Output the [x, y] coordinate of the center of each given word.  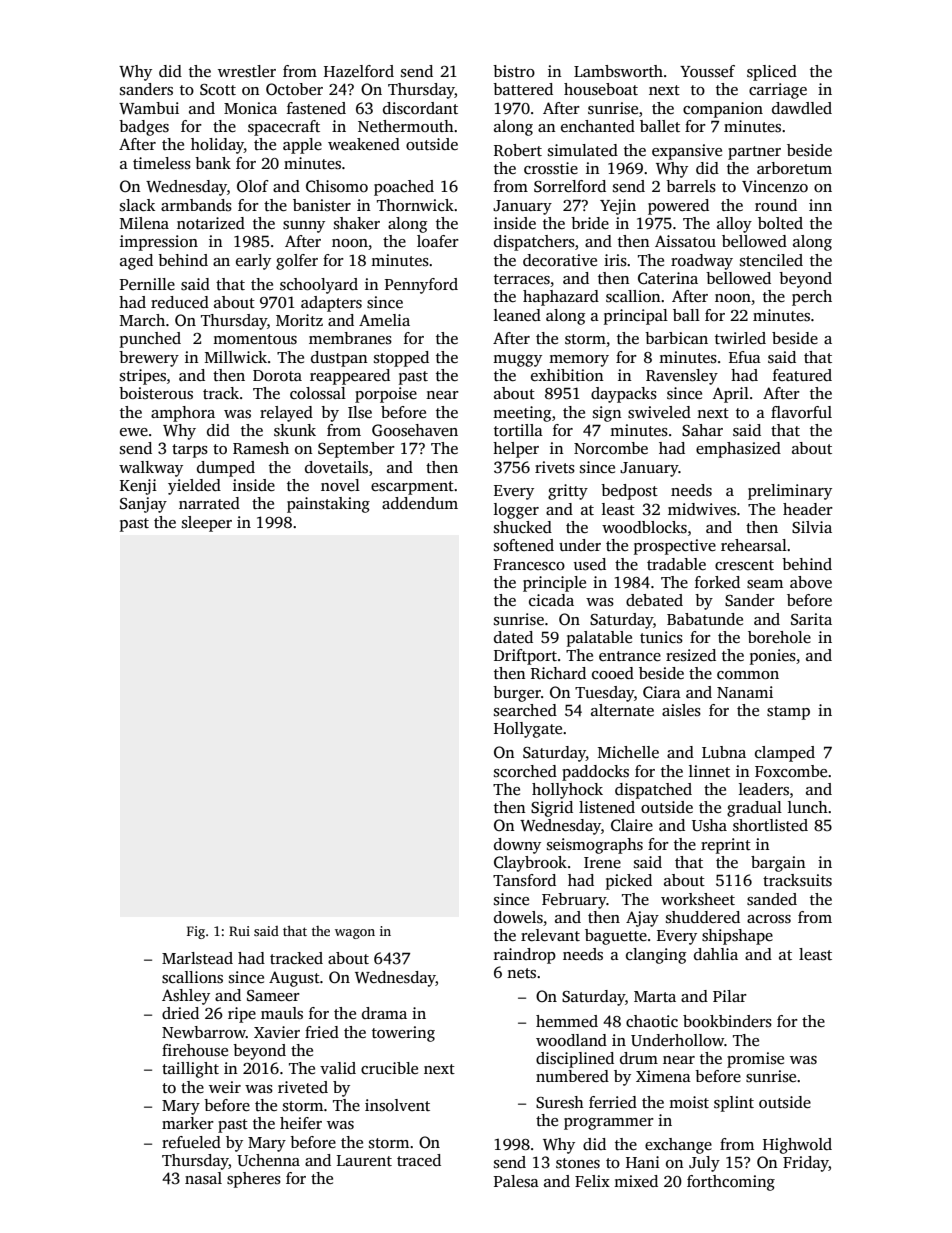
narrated [209, 503]
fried [322, 1032]
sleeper [207, 524]
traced [419, 1160]
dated [513, 637]
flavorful [801, 412]
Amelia [384, 320]
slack [137, 205]
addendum [420, 503]
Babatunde [705, 619]
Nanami [745, 692]
